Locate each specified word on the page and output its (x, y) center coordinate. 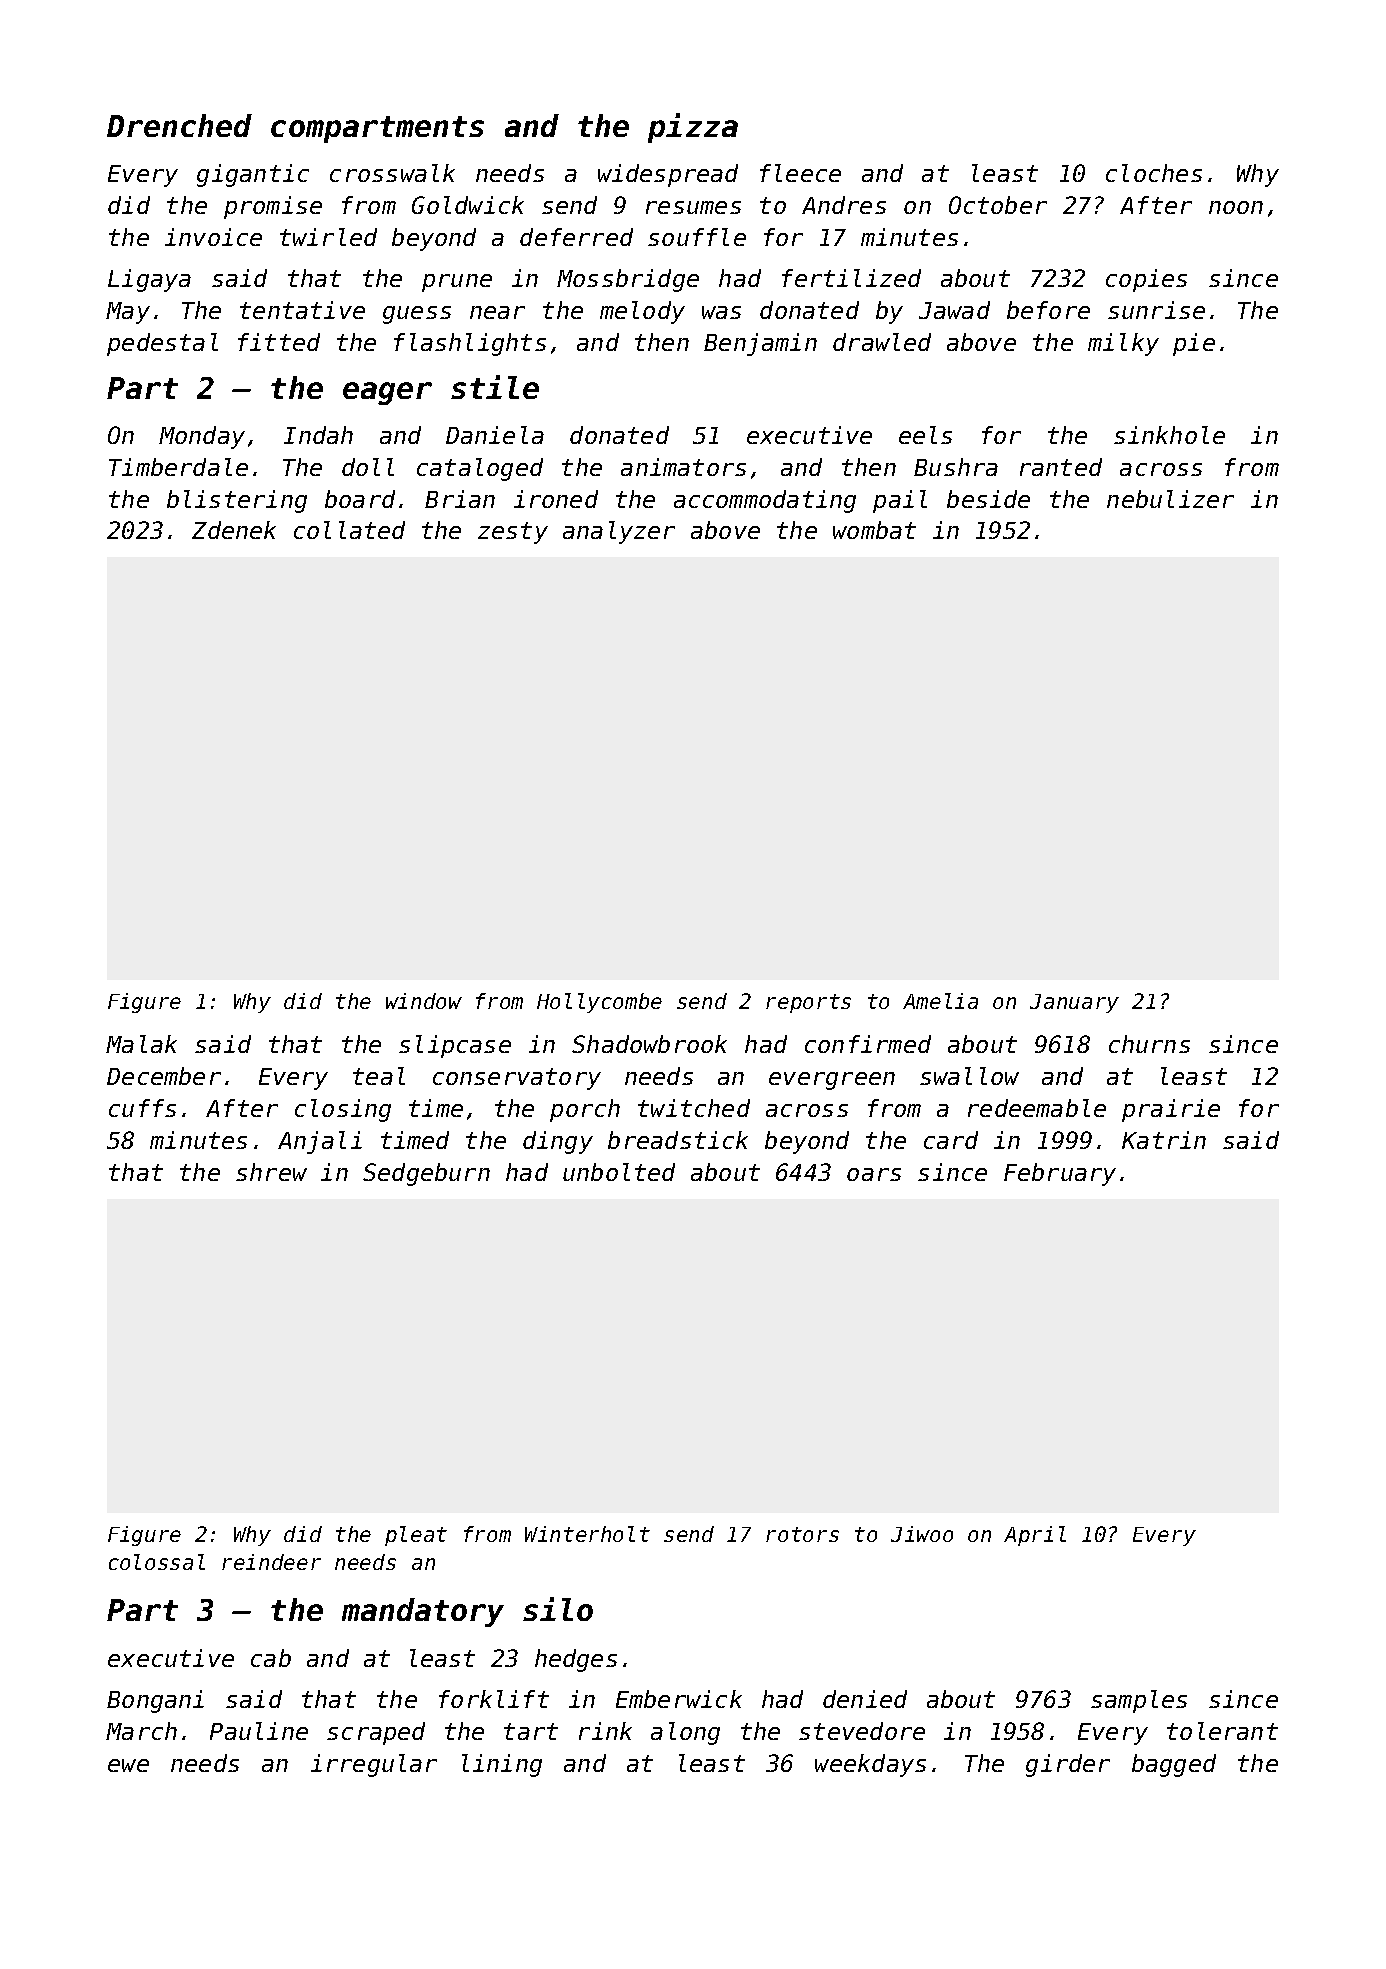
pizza (693, 128)
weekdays (870, 1765)
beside (988, 499)
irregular (374, 1765)
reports (808, 1003)
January (1074, 1003)
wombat (874, 530)
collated (349, 530)
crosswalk (392, 173)
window (424, 1001)
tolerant (1222, 1731)
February (1060, 1174)
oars (874, 1174)
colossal (157, 1562)
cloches (1154, 173)
